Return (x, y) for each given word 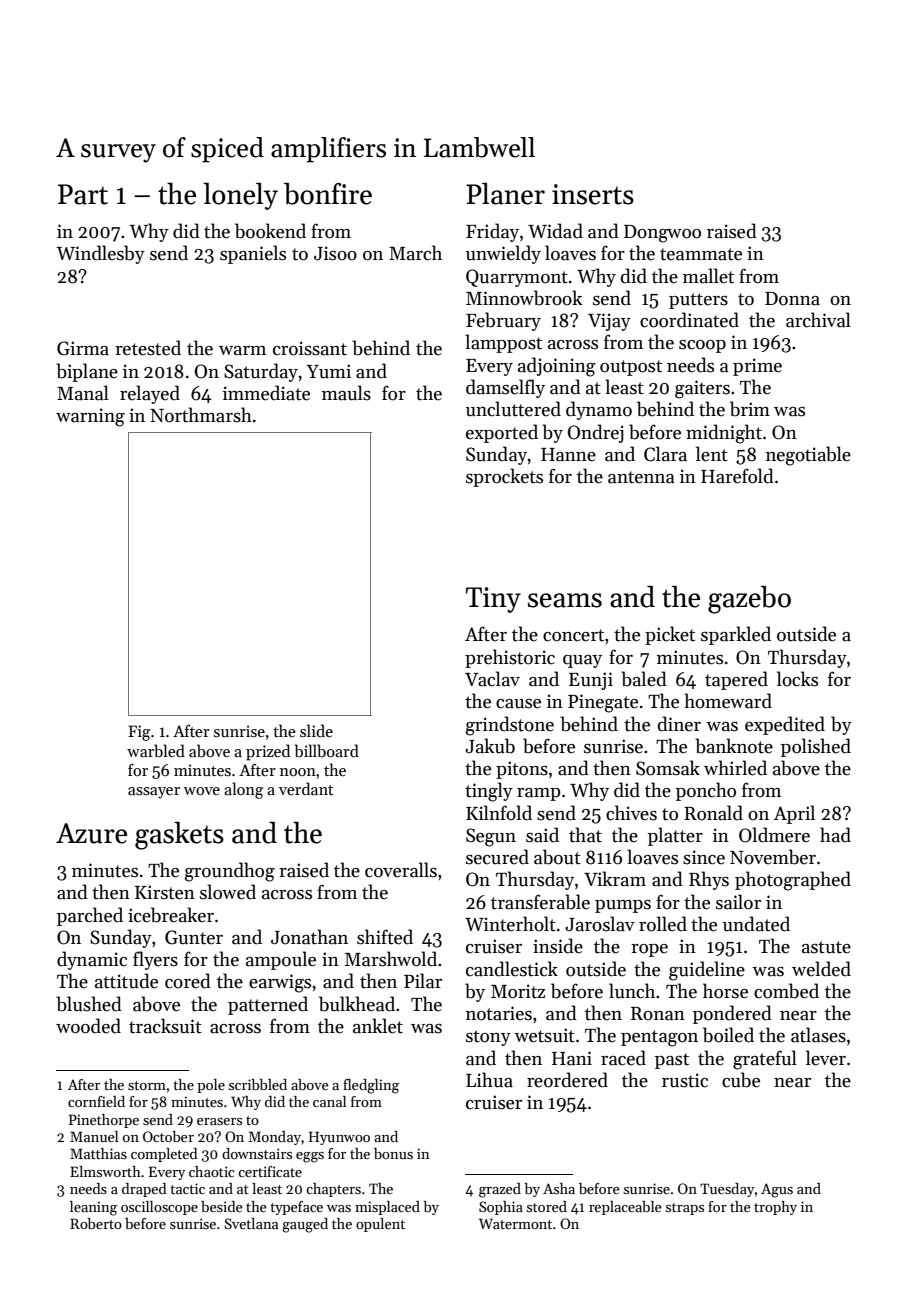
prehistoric (510, 658)
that (585, 835)
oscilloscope (159, 1208)
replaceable (625, 1208)
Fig (139, 733)
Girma (83, 348)
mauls (346, 393)
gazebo (749, 600)
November (773, 857)
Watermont (515, 1223)
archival (818, 320)
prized (268, 752)
